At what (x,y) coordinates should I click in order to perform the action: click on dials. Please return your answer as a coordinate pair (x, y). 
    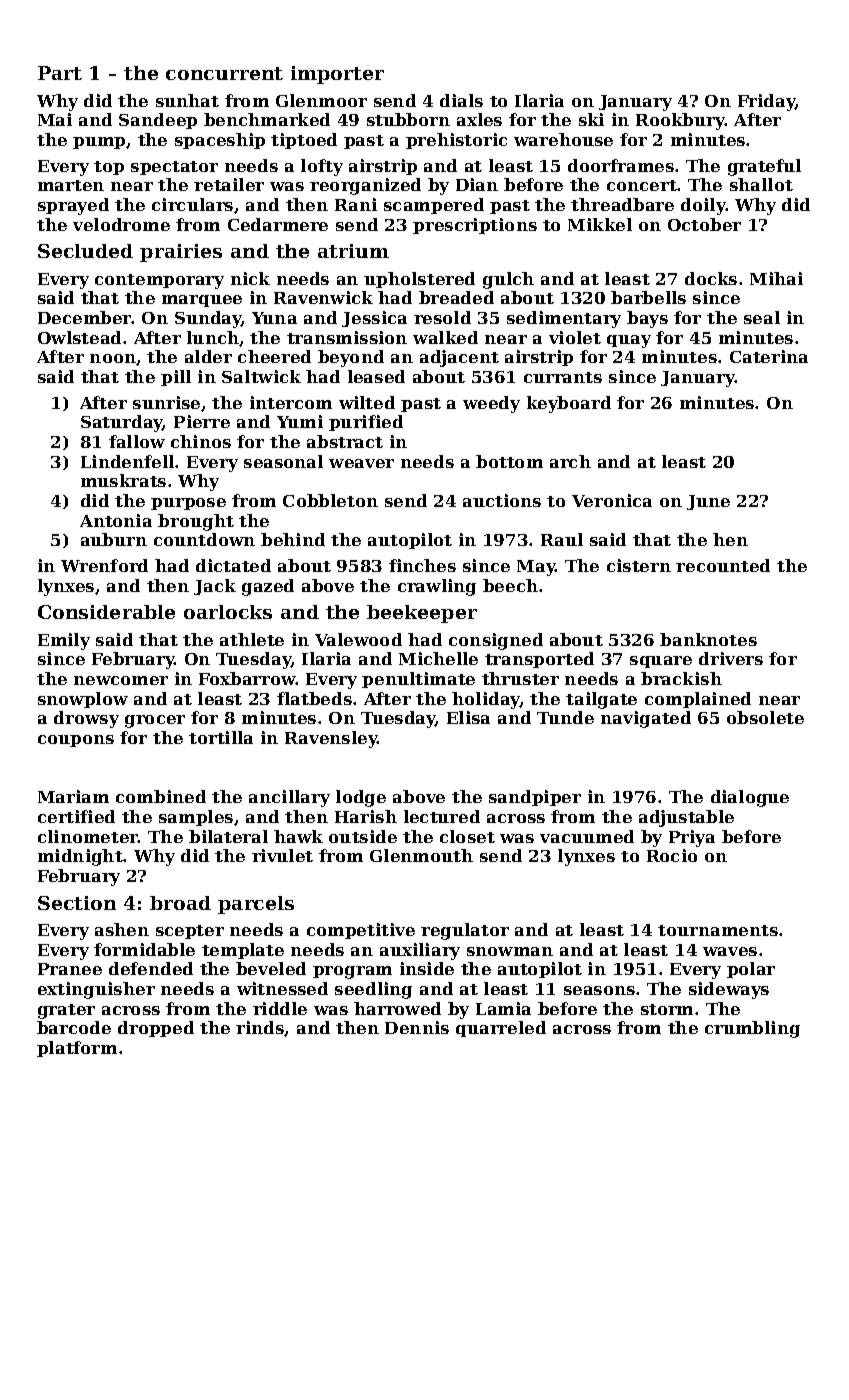
    Looking at the image, I should click on (461, 100).
